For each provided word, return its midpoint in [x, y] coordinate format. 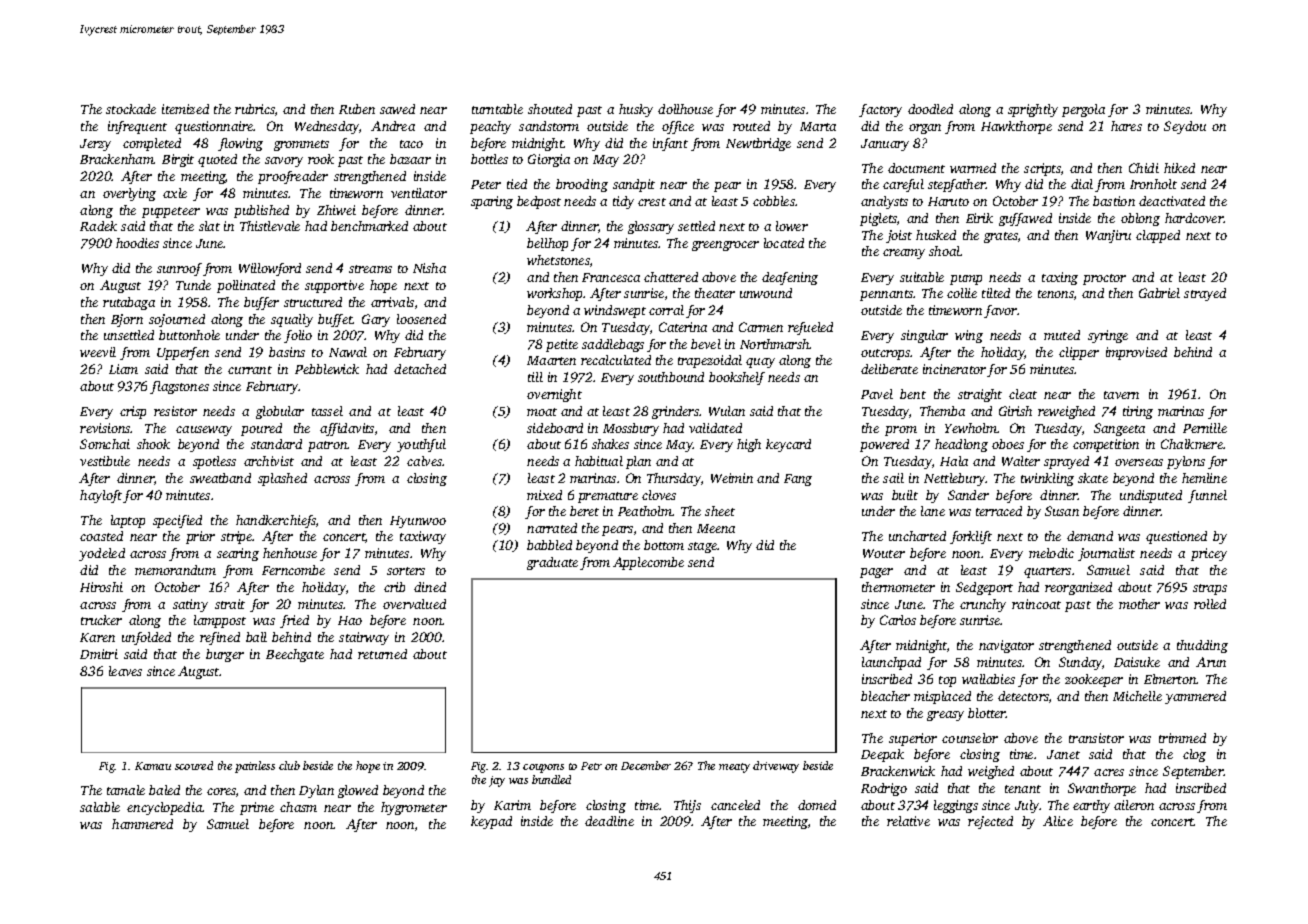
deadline [609, 821]
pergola [1083, 110]
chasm [298, 807]
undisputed [1151, 496]
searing [238, 554]
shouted [550, 109]
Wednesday [327, 127]
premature [608, 497]
